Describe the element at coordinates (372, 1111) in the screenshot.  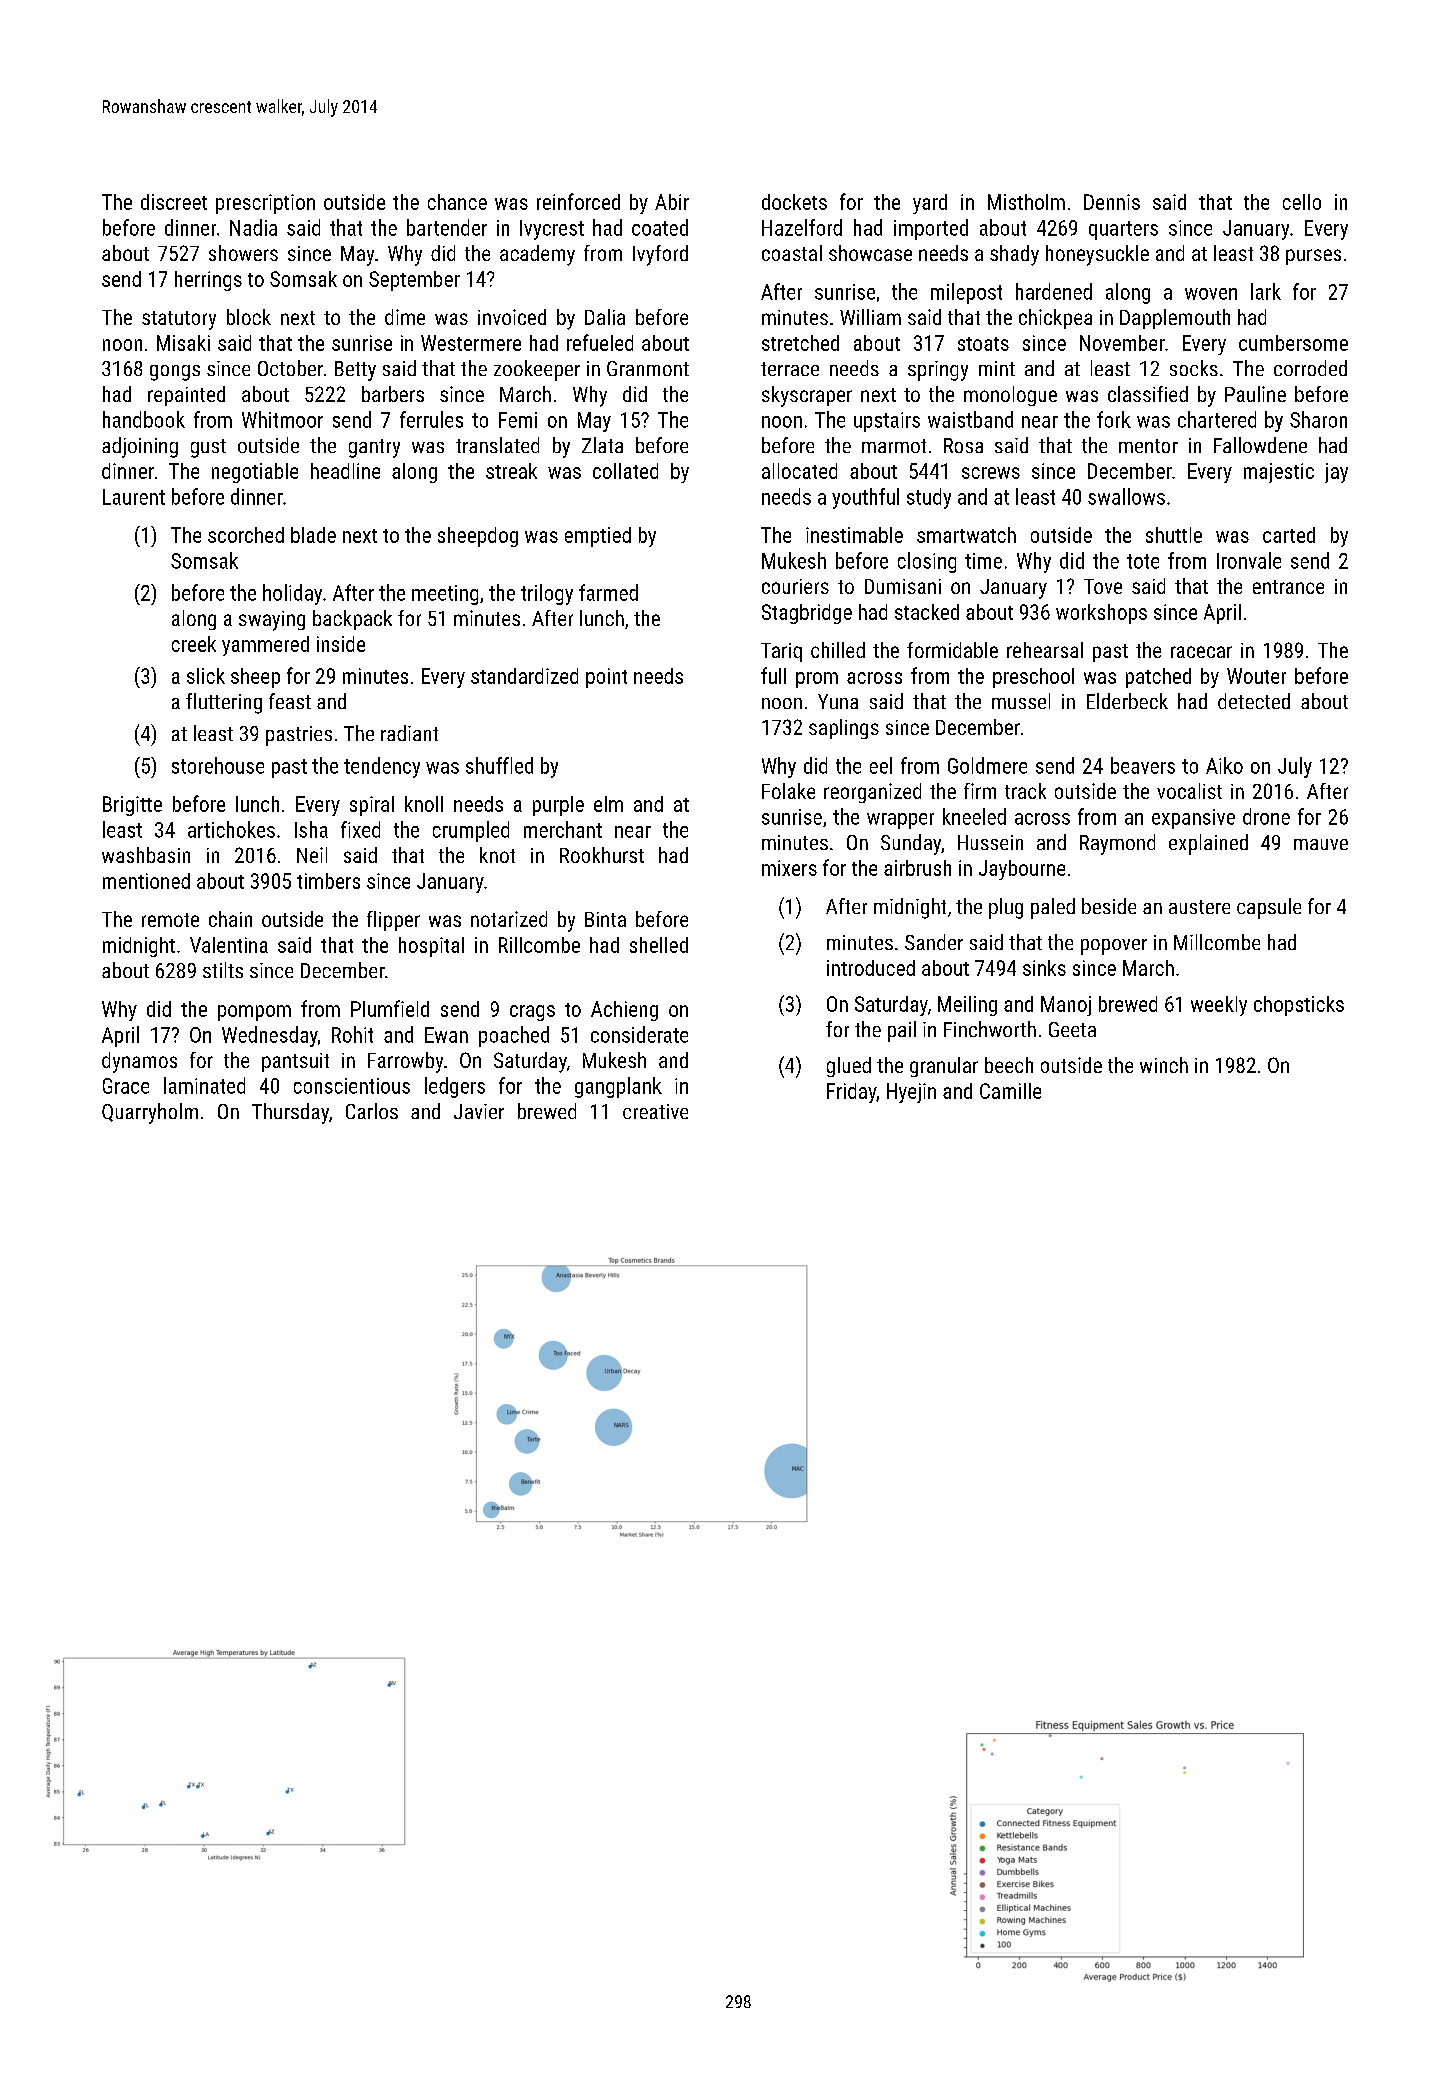
I see `Carlos` at that location.
